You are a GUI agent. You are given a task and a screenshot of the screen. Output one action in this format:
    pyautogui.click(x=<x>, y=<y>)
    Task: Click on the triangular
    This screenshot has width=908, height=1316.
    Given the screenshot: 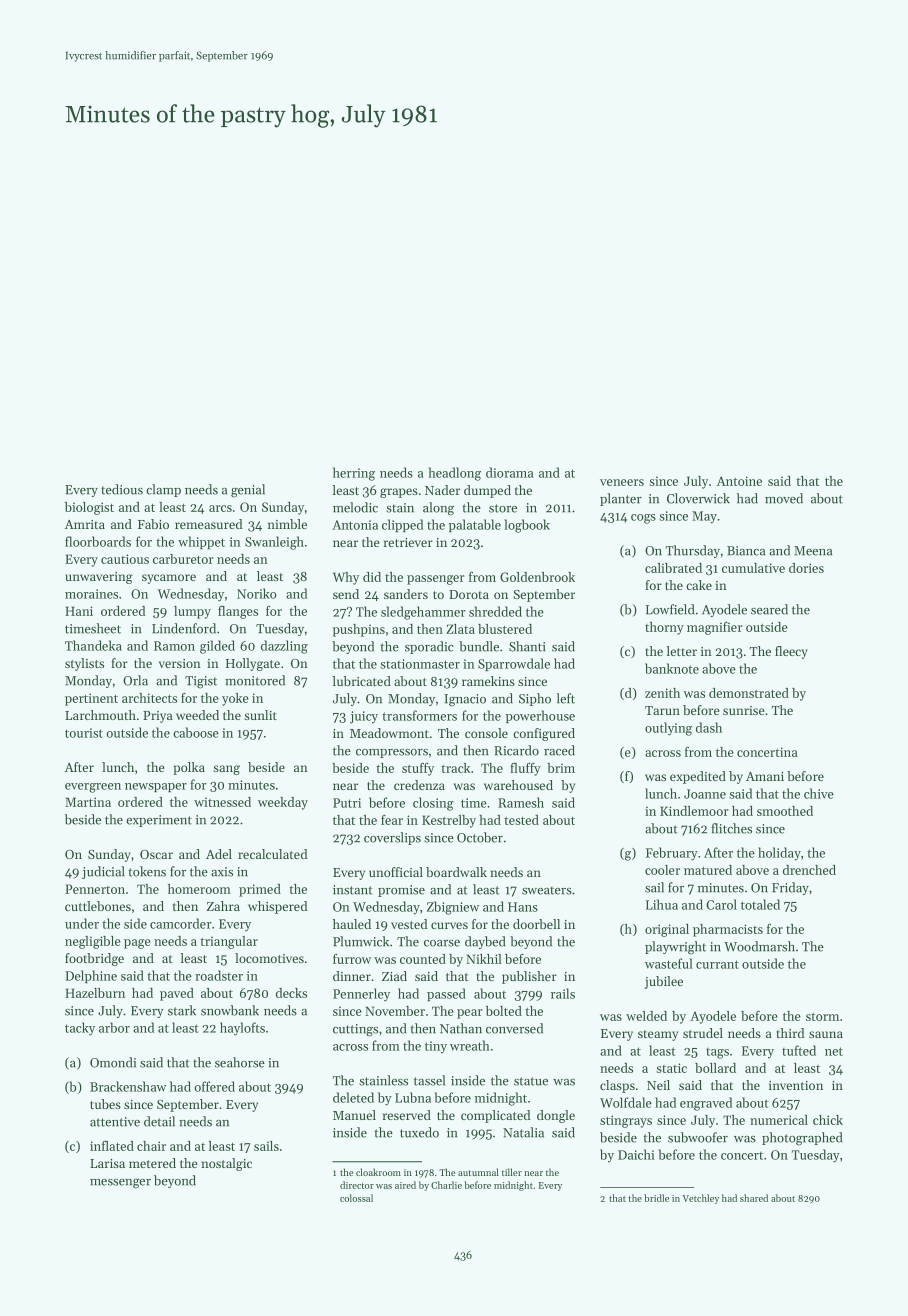 What is the action you would take?
    pyautogui.click(x=229, y=942)
